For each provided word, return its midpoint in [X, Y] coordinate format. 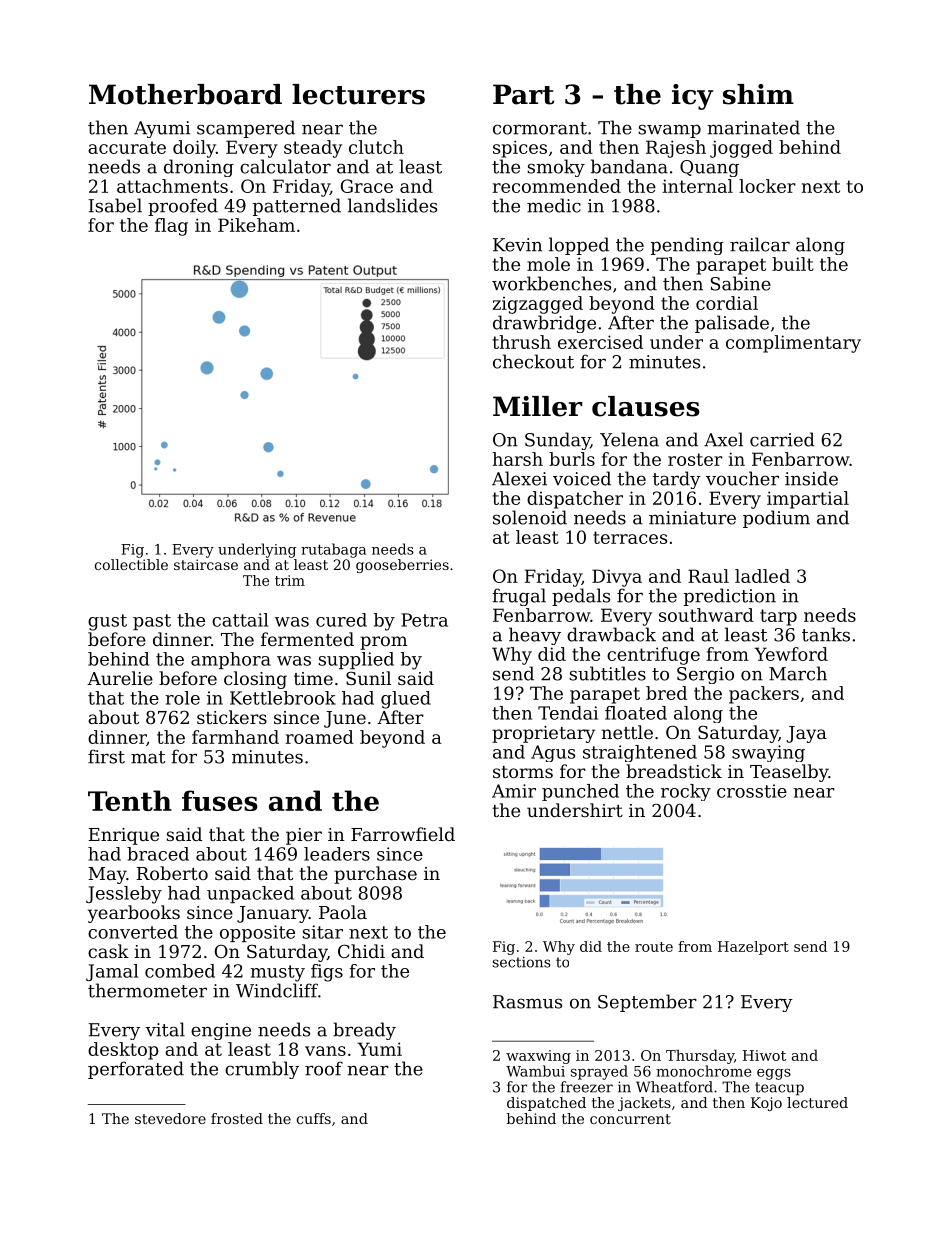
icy [692, 97]
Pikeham [256, 225]
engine [221, 1031]
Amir [514, 791]
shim [758, 94]
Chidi [361, 951]
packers [764, 695]
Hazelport [753, 948]
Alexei [519, 478]
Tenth [130, 800]
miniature [692, 518]
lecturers [358, 94]
